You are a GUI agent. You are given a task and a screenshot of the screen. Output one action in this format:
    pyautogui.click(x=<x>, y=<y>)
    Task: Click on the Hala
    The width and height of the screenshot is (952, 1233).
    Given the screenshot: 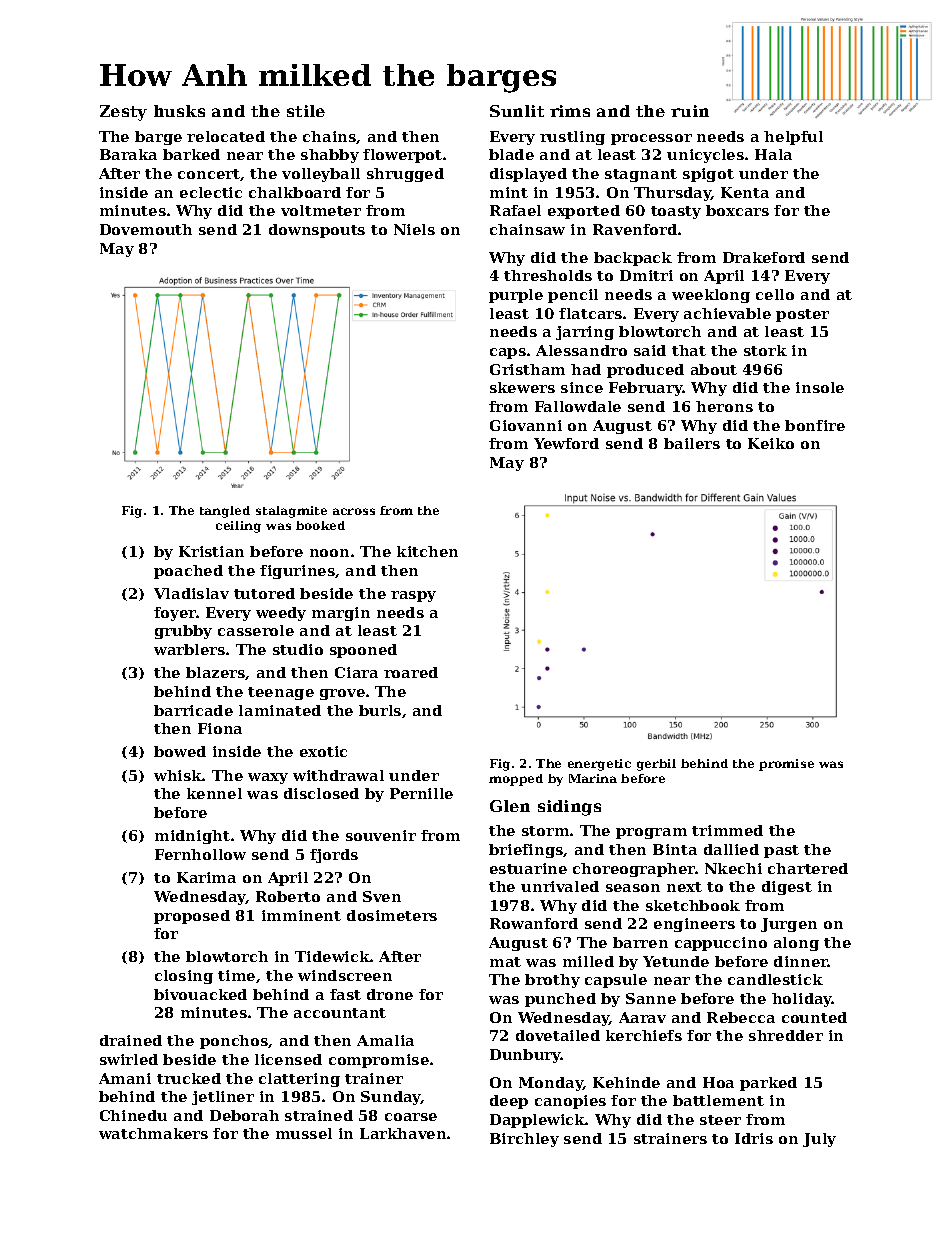 What is the action you would take?
    pyautogui.click(x=773, y=154)
